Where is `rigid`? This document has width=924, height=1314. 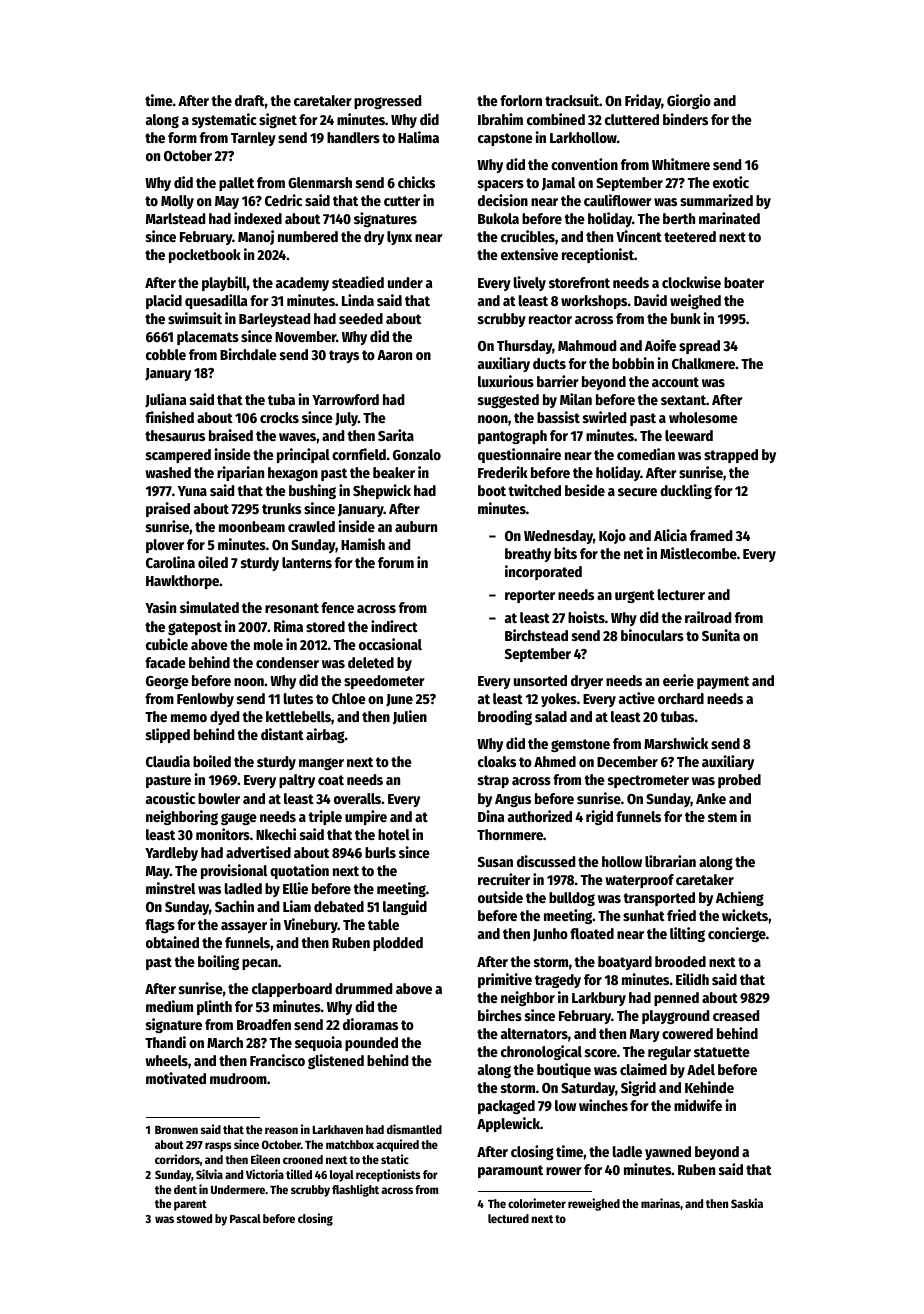 rigid is located at coordinates (599, 817).
